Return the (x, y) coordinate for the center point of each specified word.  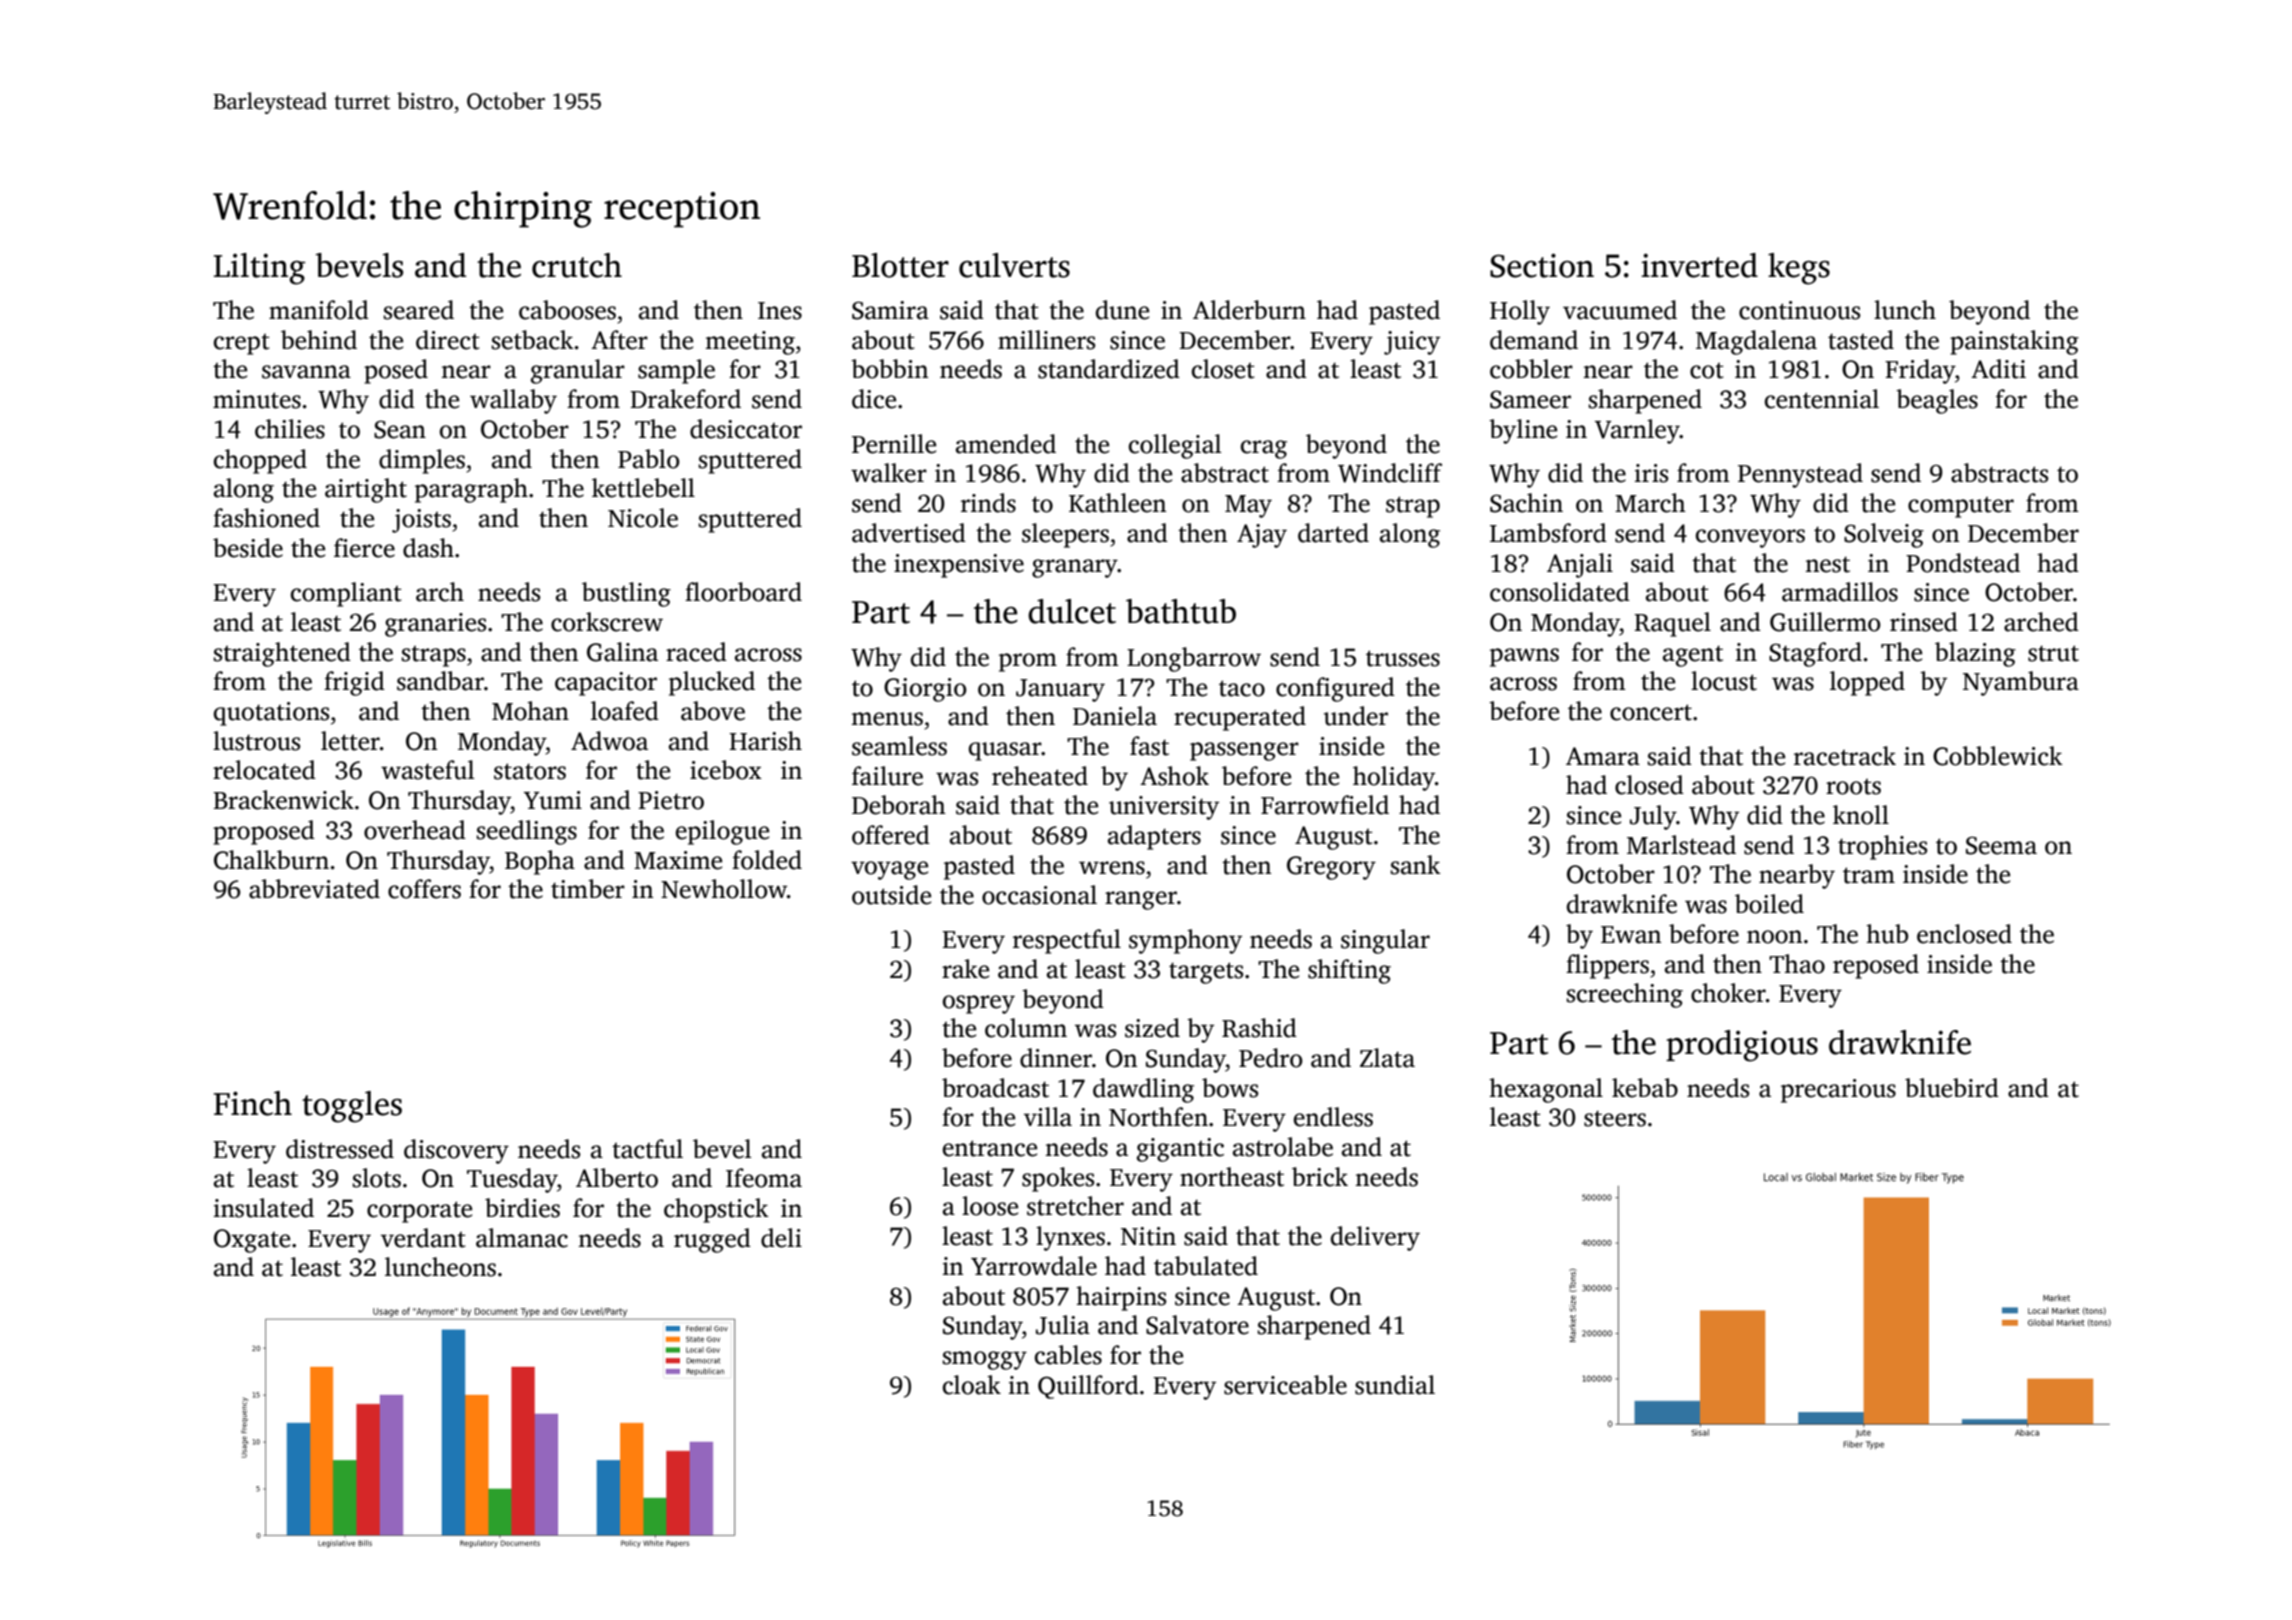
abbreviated (314, 889)
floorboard (743, 592)
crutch (577, 265)
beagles (1937, 401)
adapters (1154, 837)
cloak (972, 1385)
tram (1869, 875)
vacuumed (1620, 310)
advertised (909, 533)
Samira (890, 310)
